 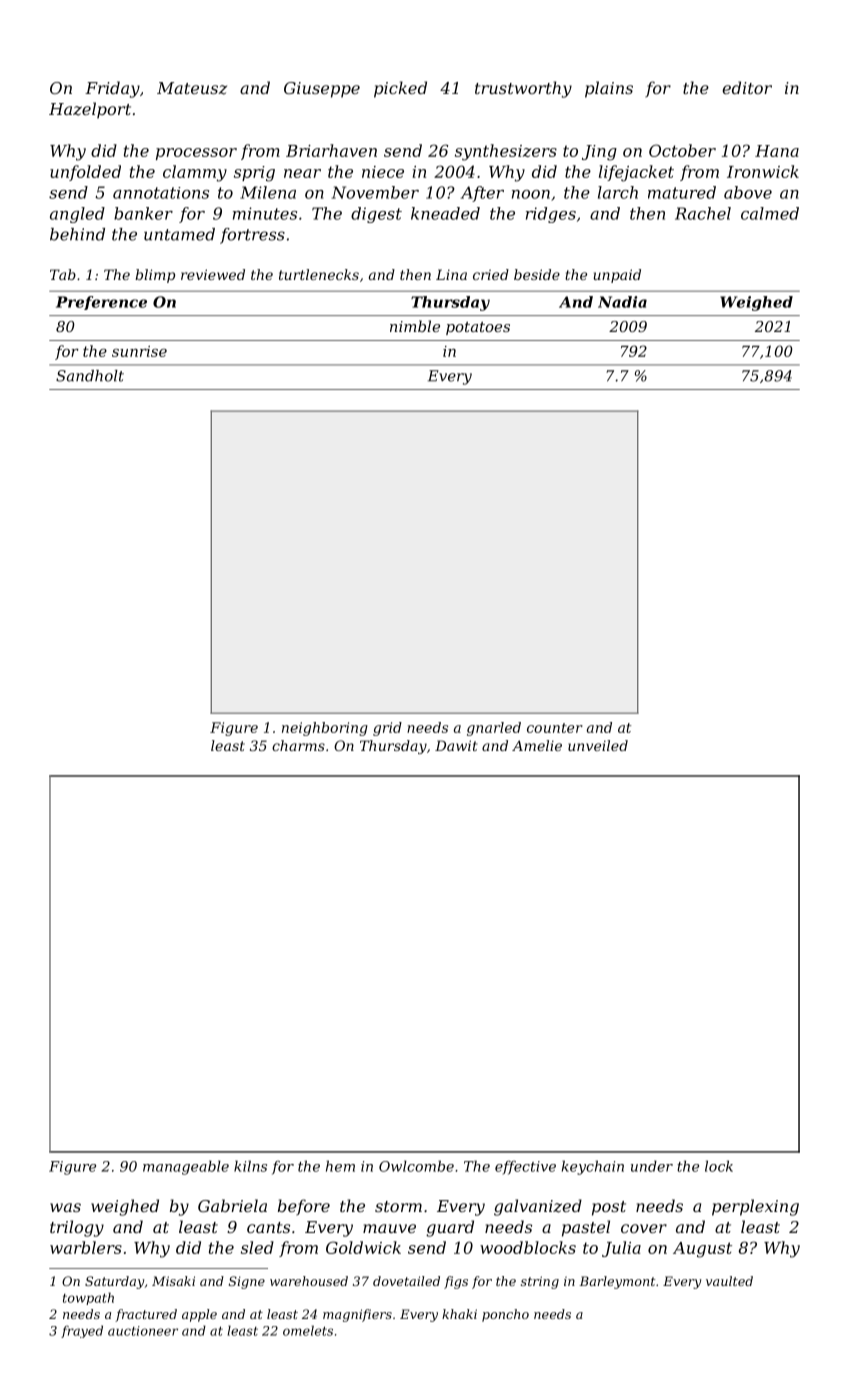 I want to click on guard, so click(x=450, y=1228).
